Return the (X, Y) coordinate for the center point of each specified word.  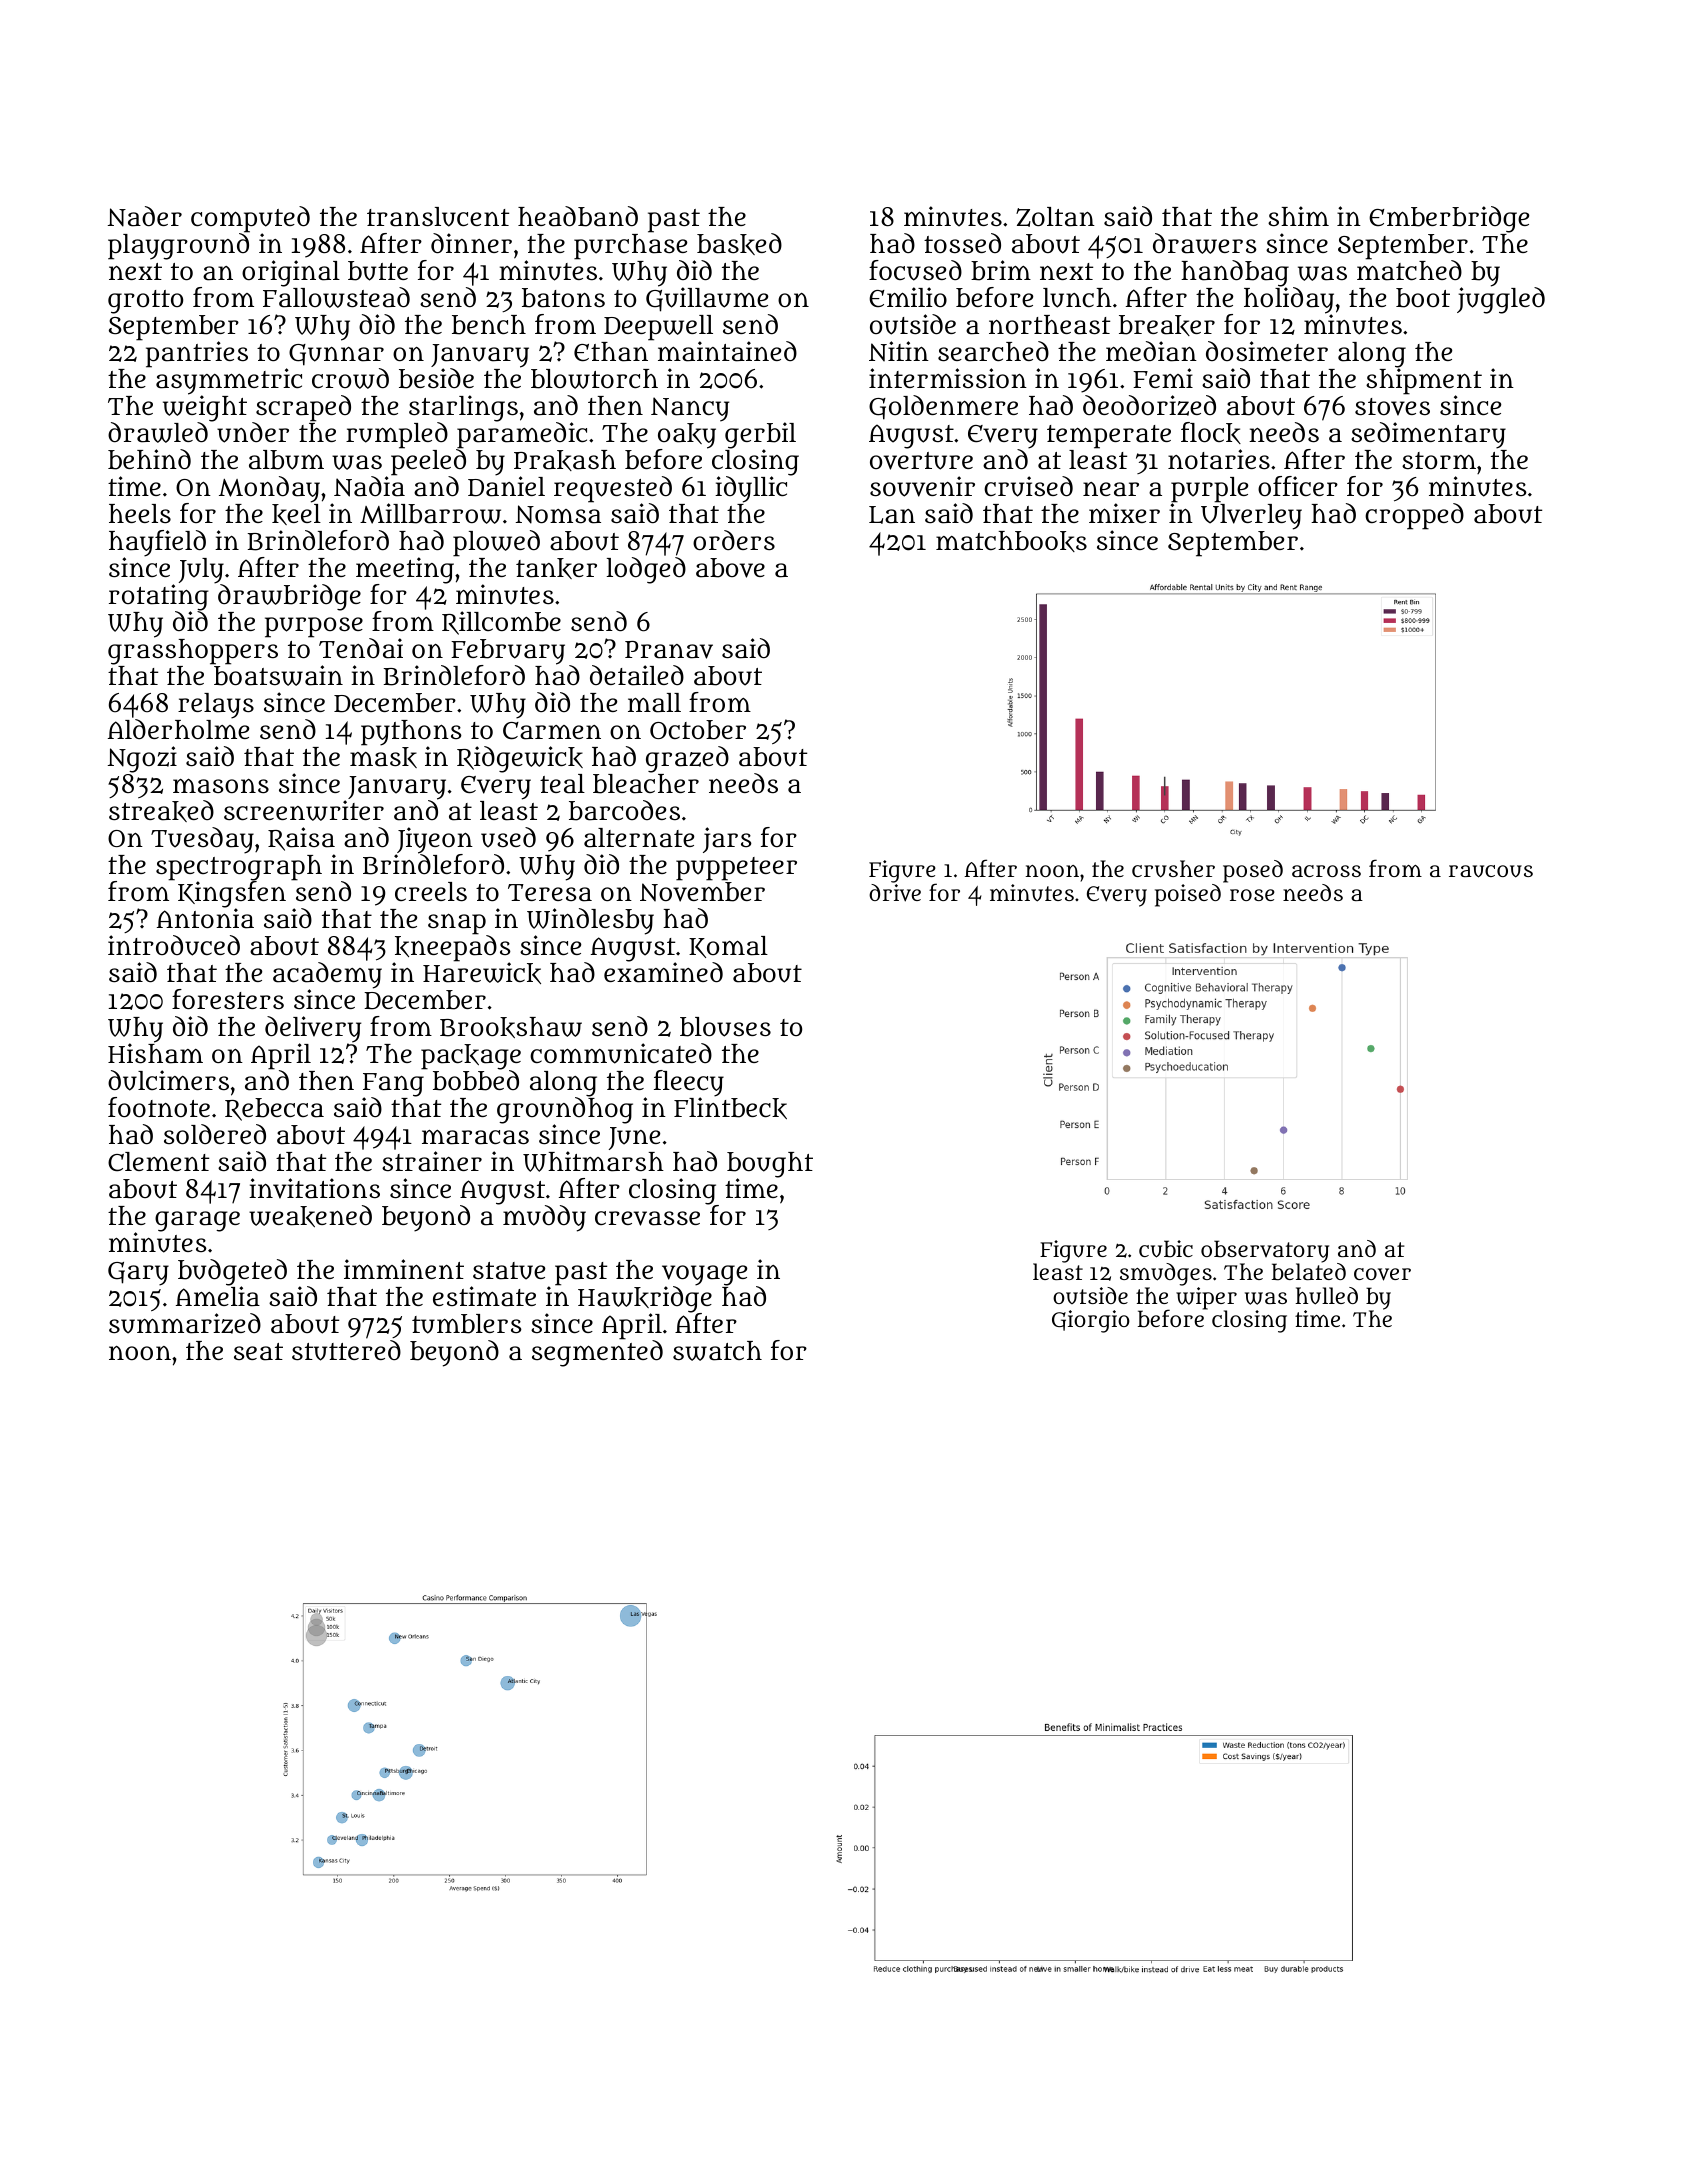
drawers (1205, 243)
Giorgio (1091, 1321)
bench (489, 325)
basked (739, 244)
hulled (1326, 1296)
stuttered (346, 1350)
